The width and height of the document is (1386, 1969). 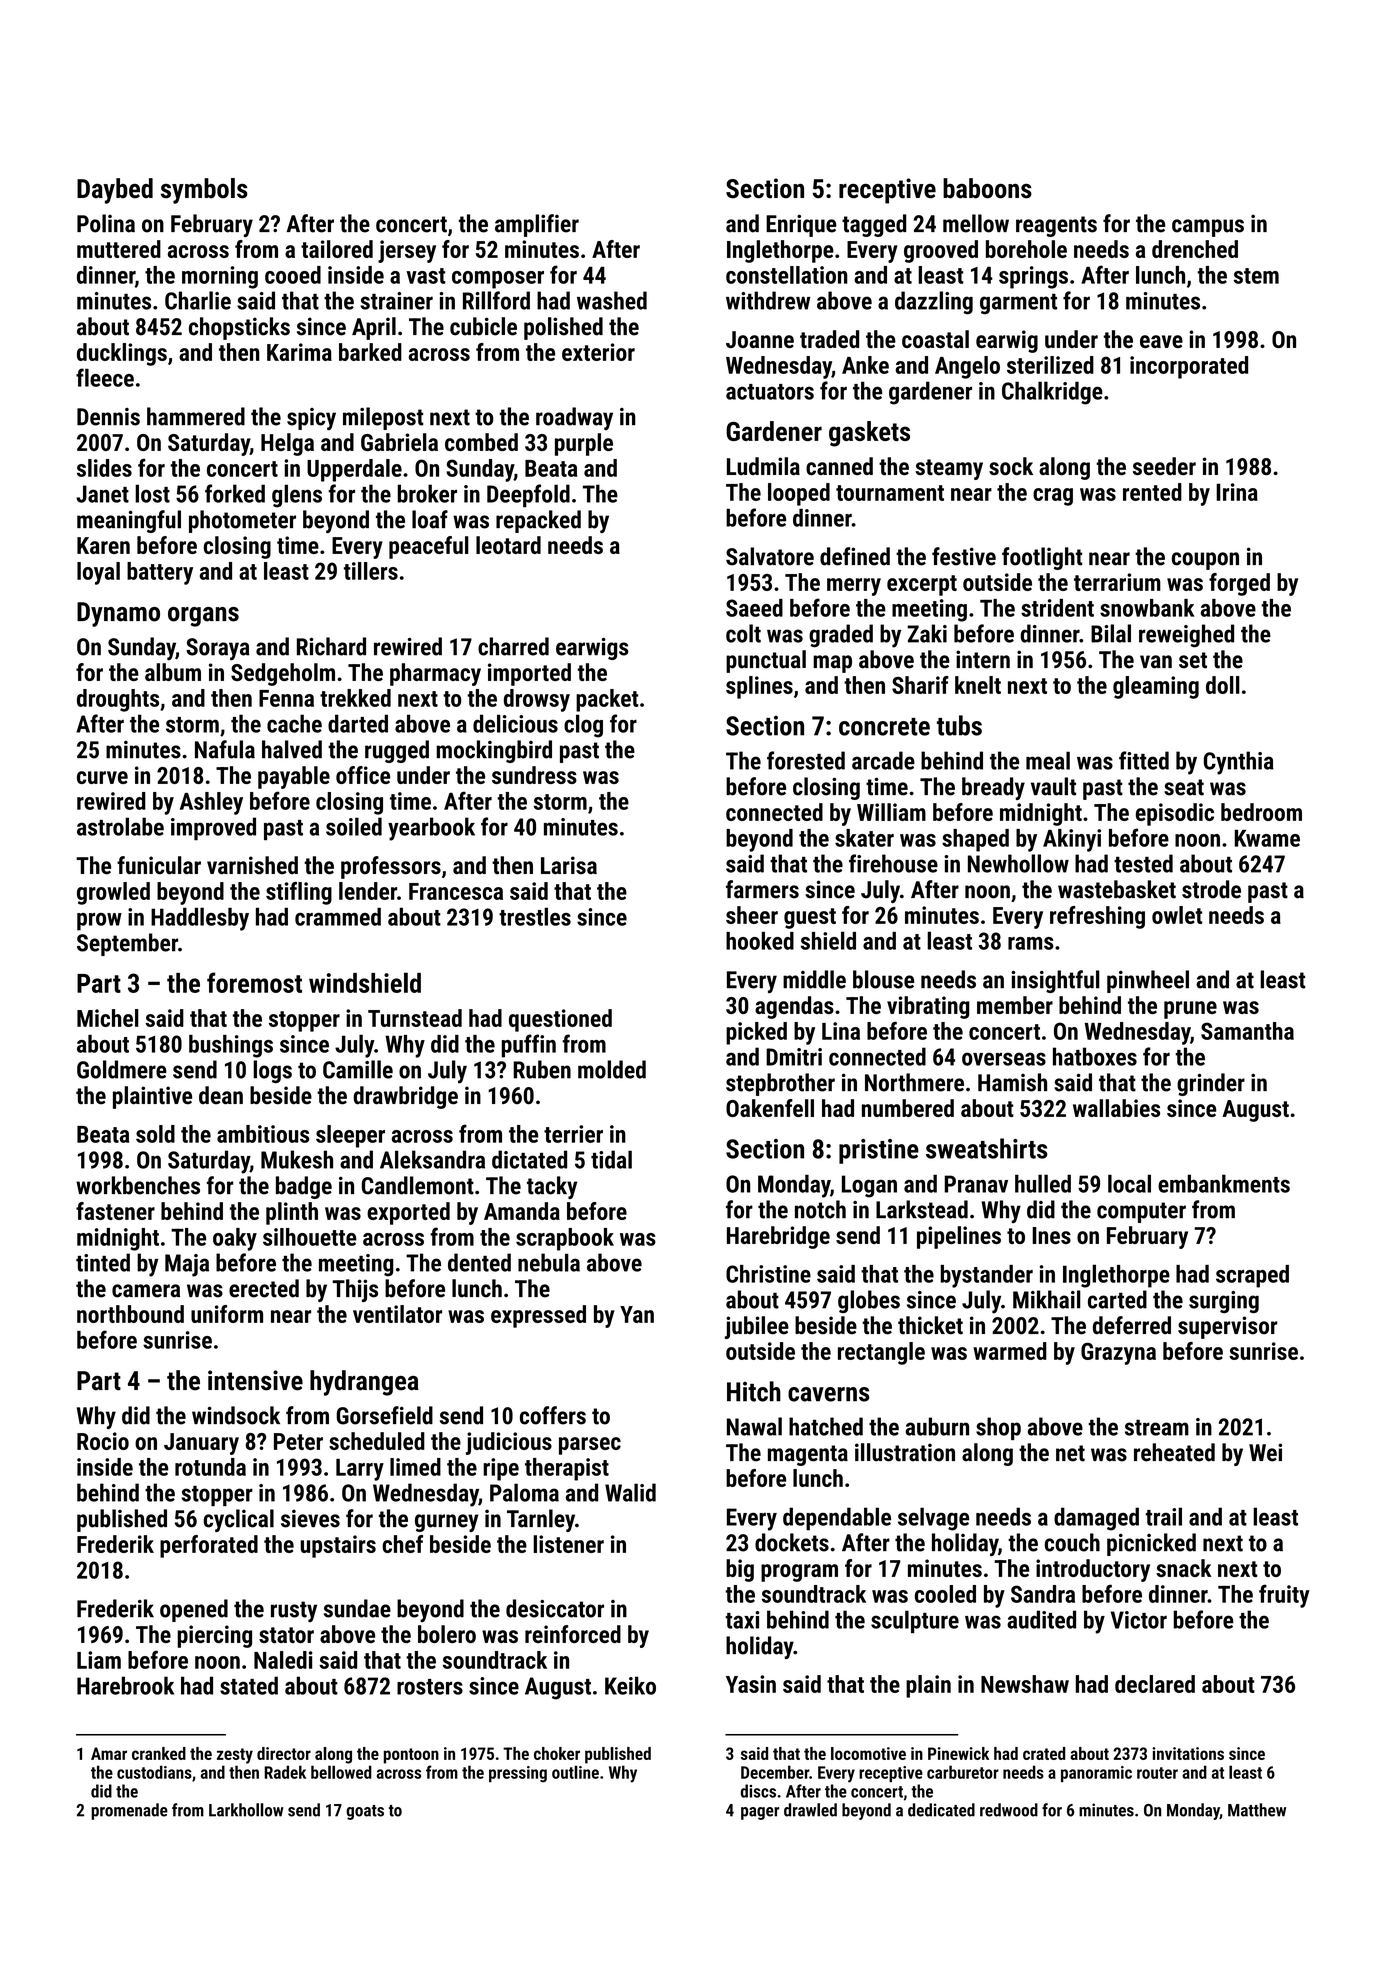 What do you see at coordinates (537, 225) in the document?
I see `amplifier` at bounding box center [537, 225].
